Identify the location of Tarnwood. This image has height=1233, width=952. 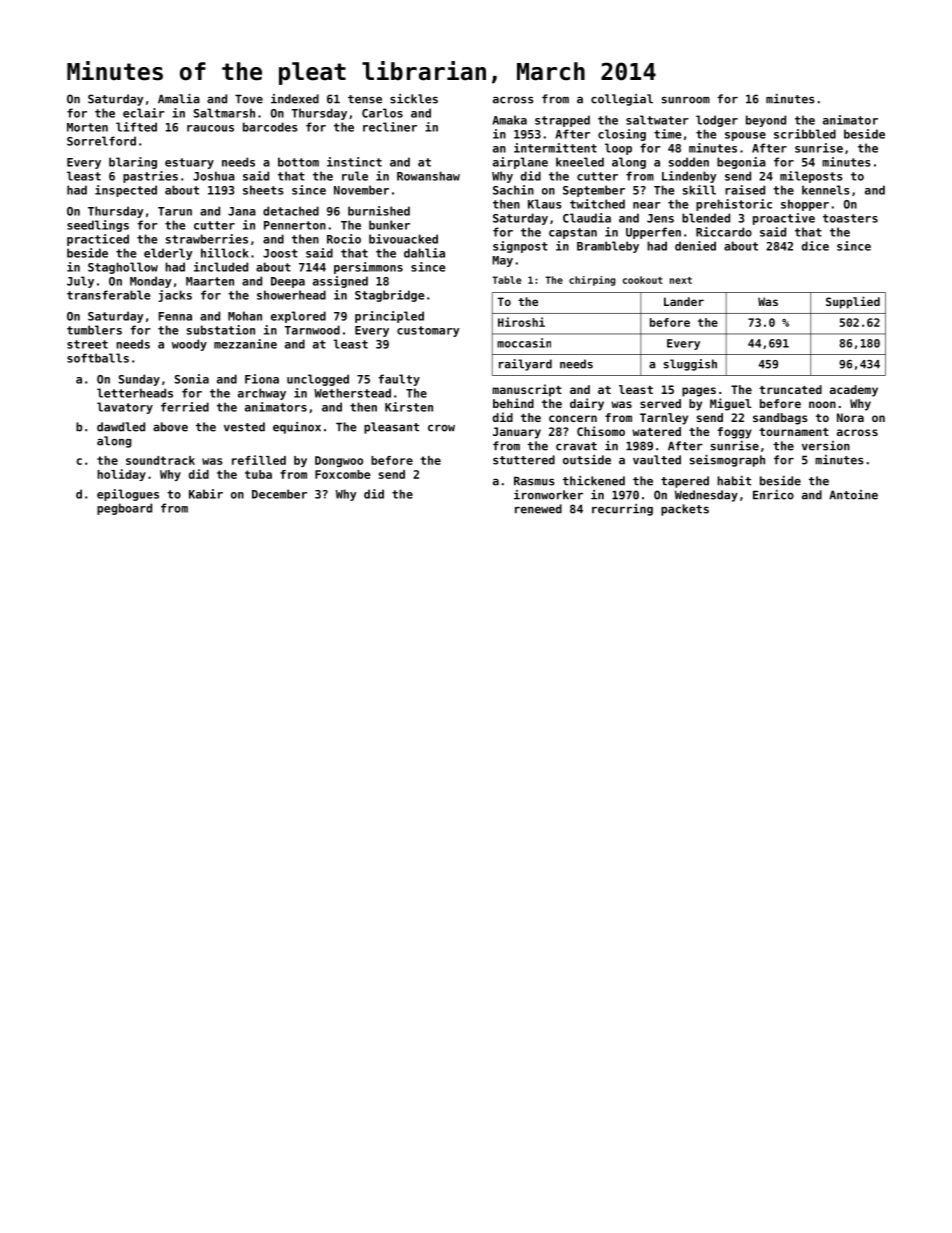
(312, 330).
